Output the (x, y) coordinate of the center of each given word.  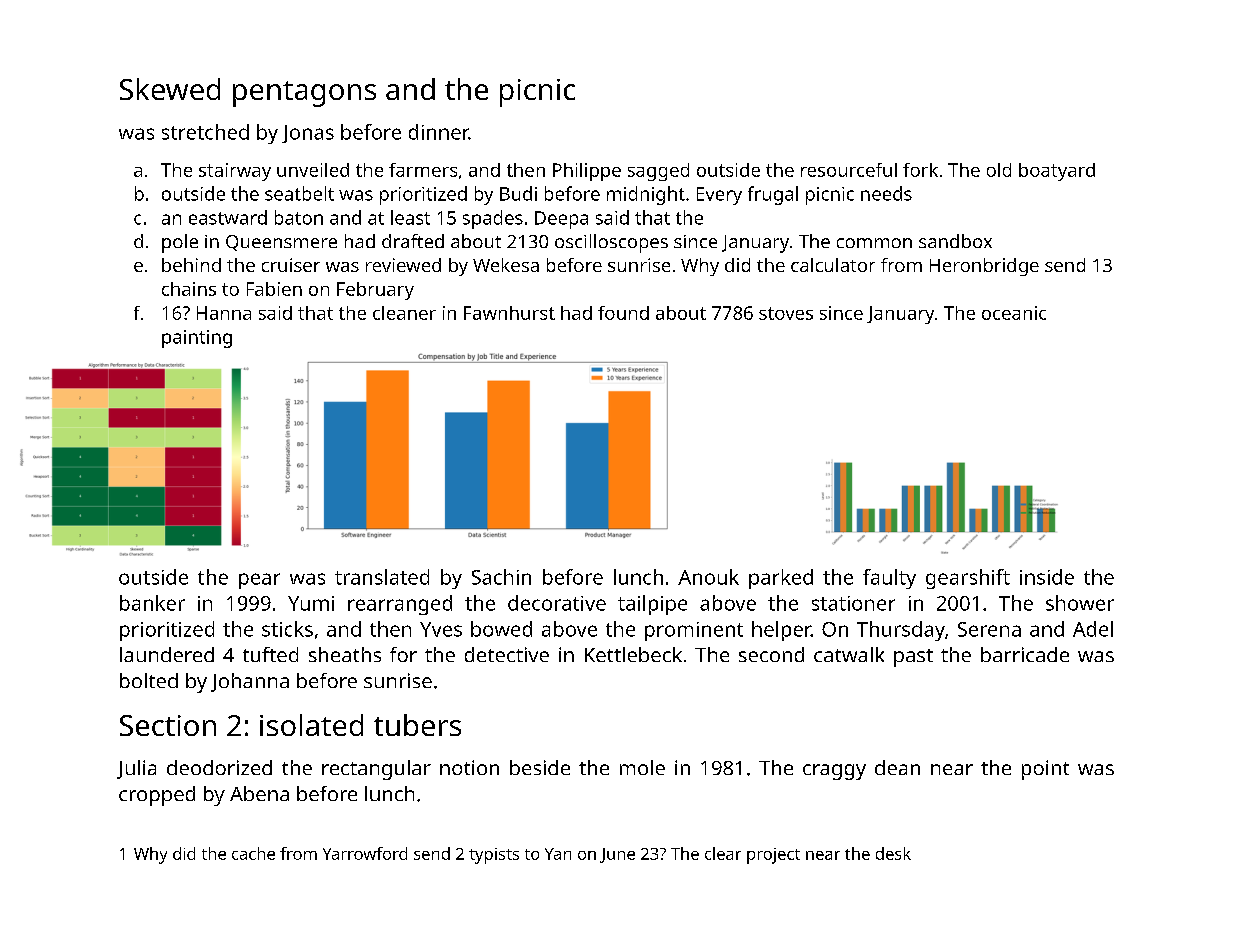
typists (494, 856)
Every (719, 196)
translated (382, 577)
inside (1047, 577)
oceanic (1014, 313)
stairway (235, 172)
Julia (136, 769)
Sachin (501, 577)
